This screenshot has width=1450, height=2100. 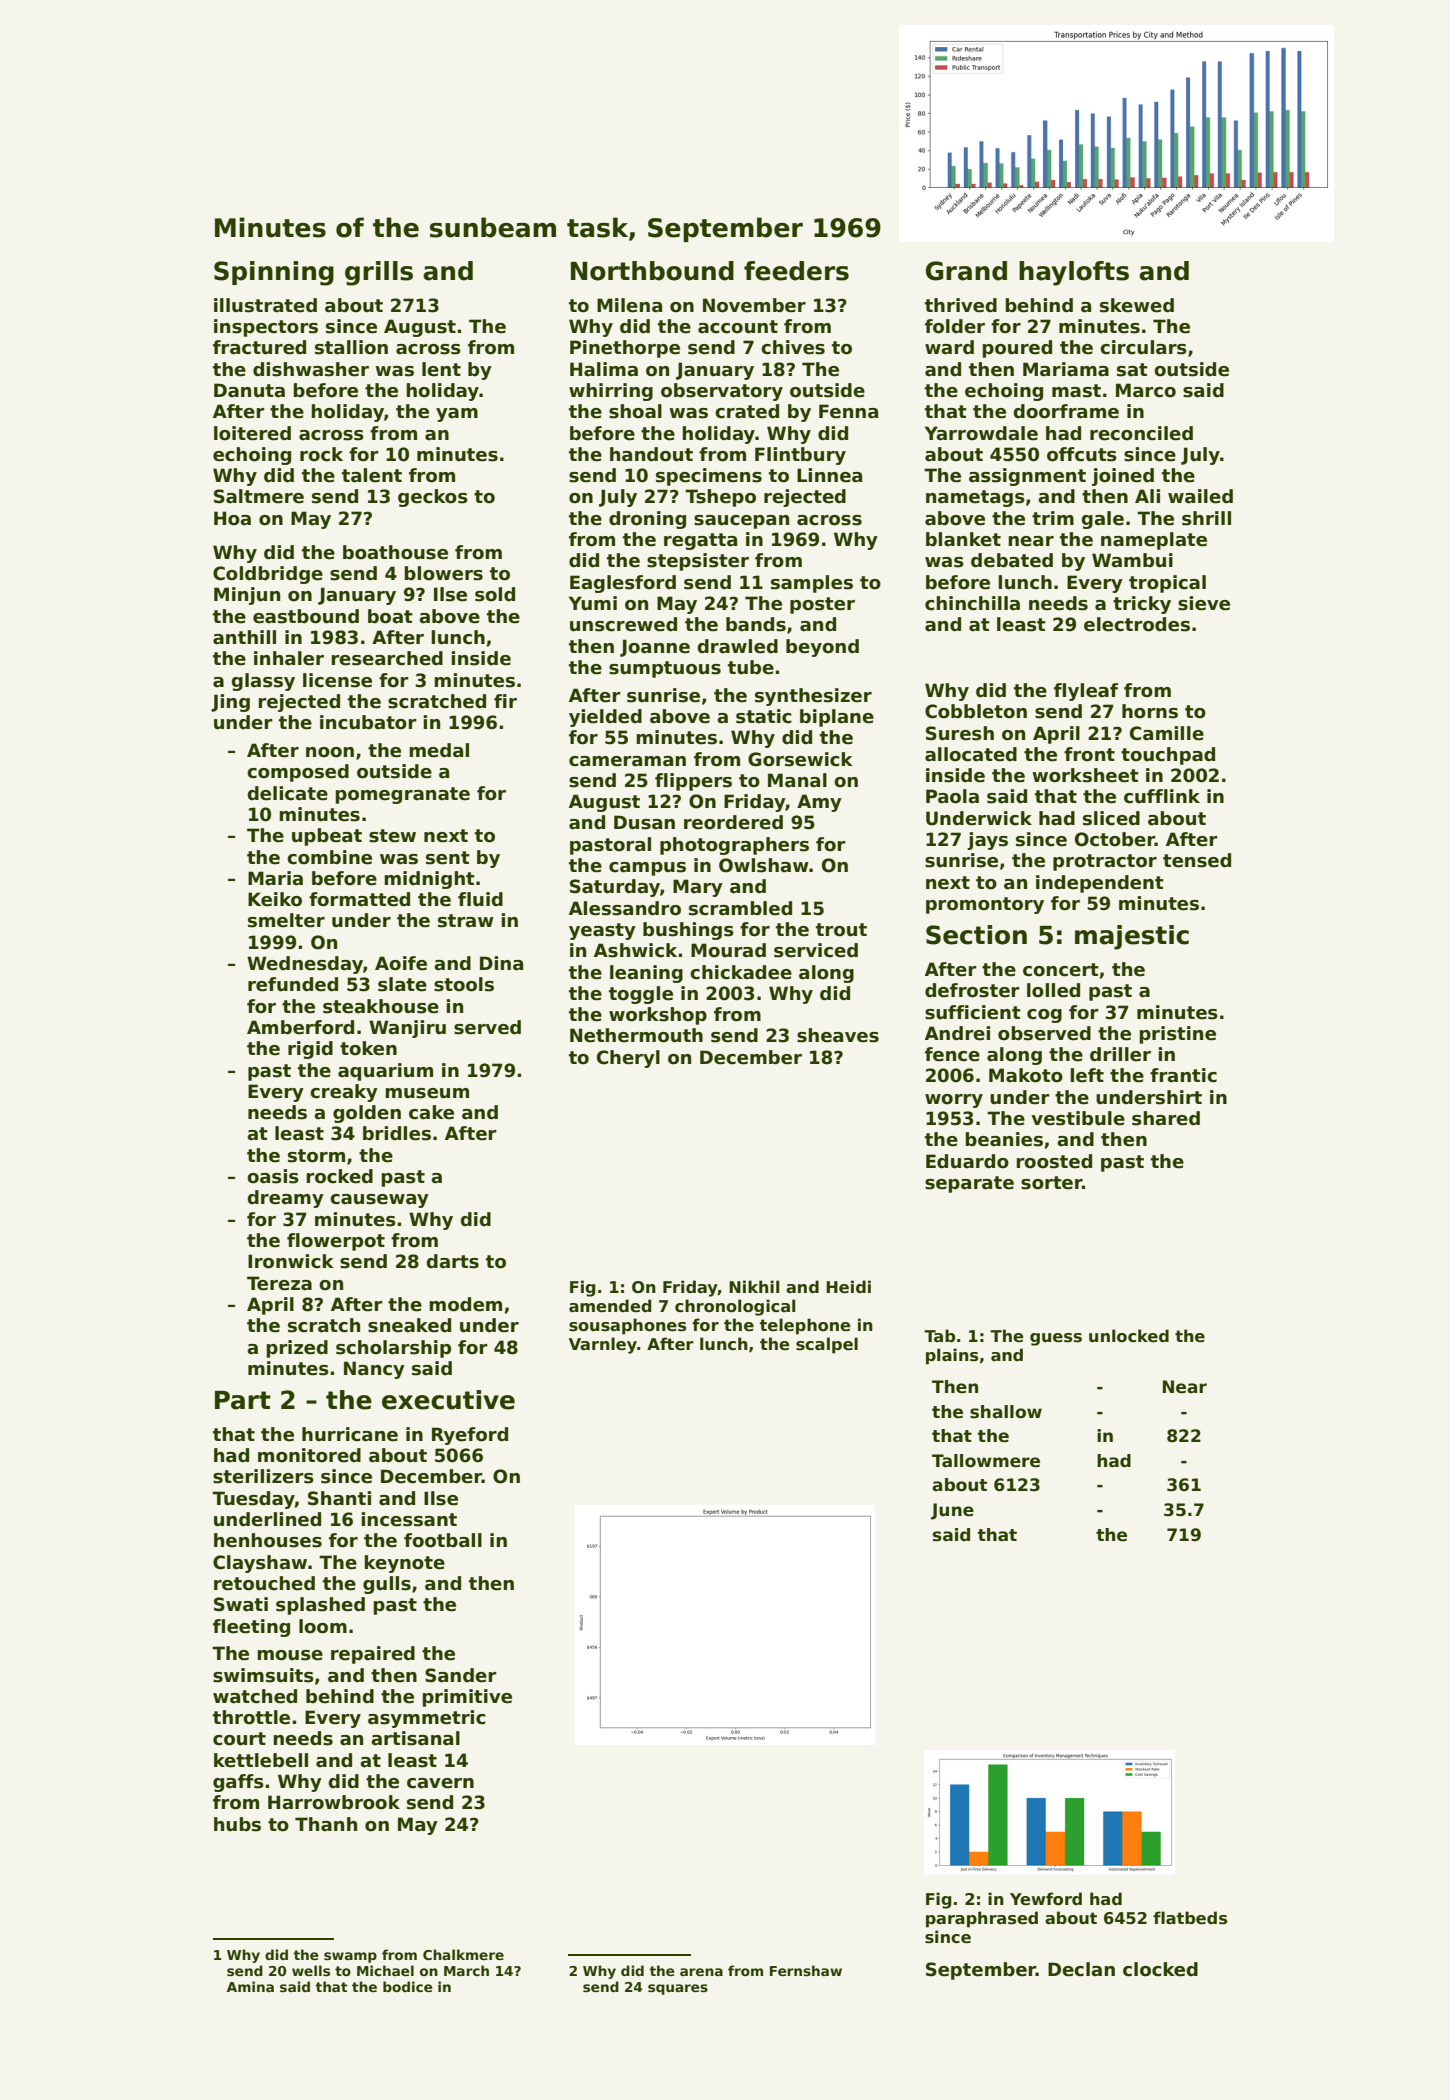 I want to click on sheaves, so click(x=838, y=1035).
